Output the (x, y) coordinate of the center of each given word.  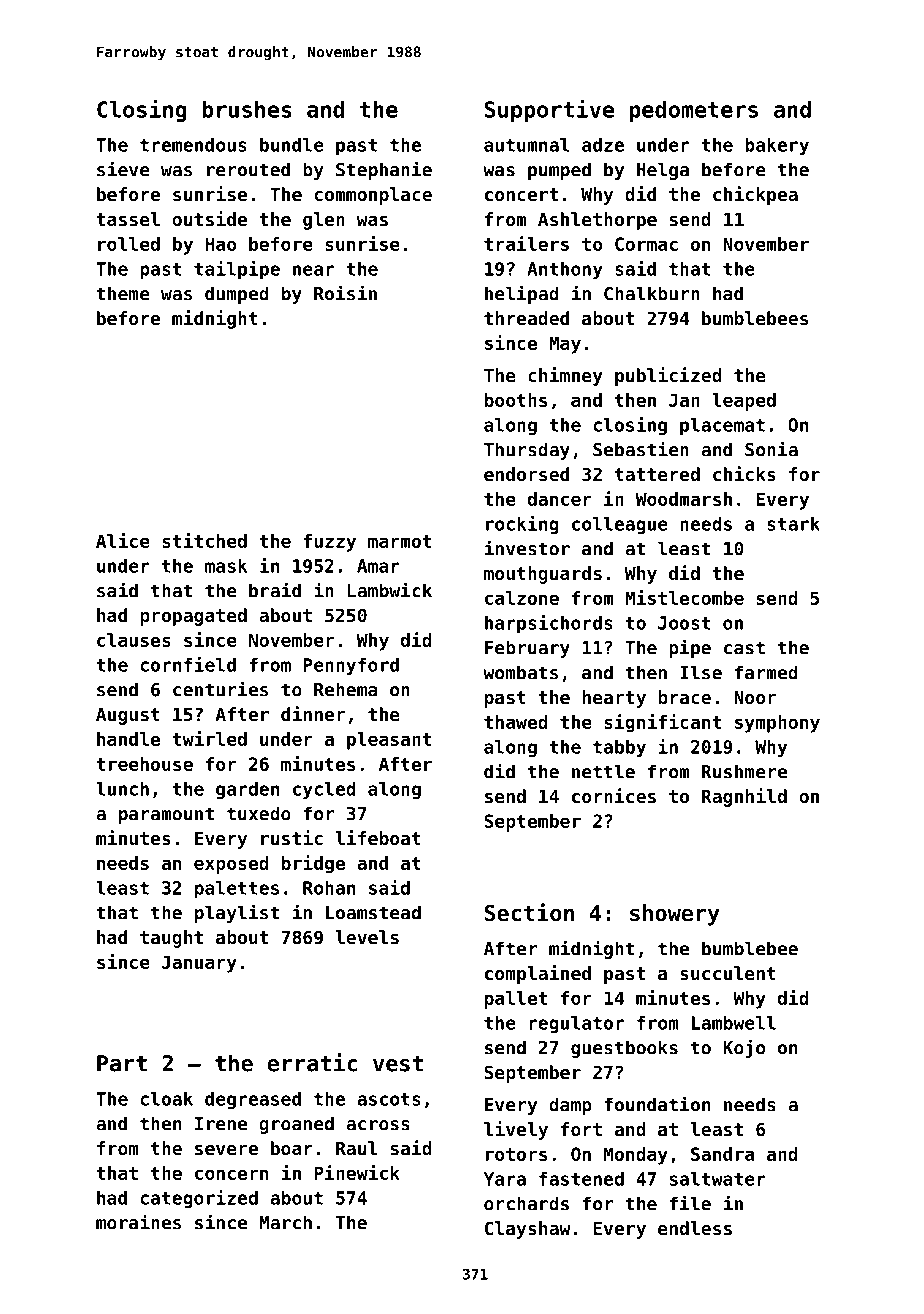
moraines (138, 1222)
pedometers (694, 111)
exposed (231, 865)
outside (209, 218)
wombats (520, 672)
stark (793, 524)
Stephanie (384, 170)
